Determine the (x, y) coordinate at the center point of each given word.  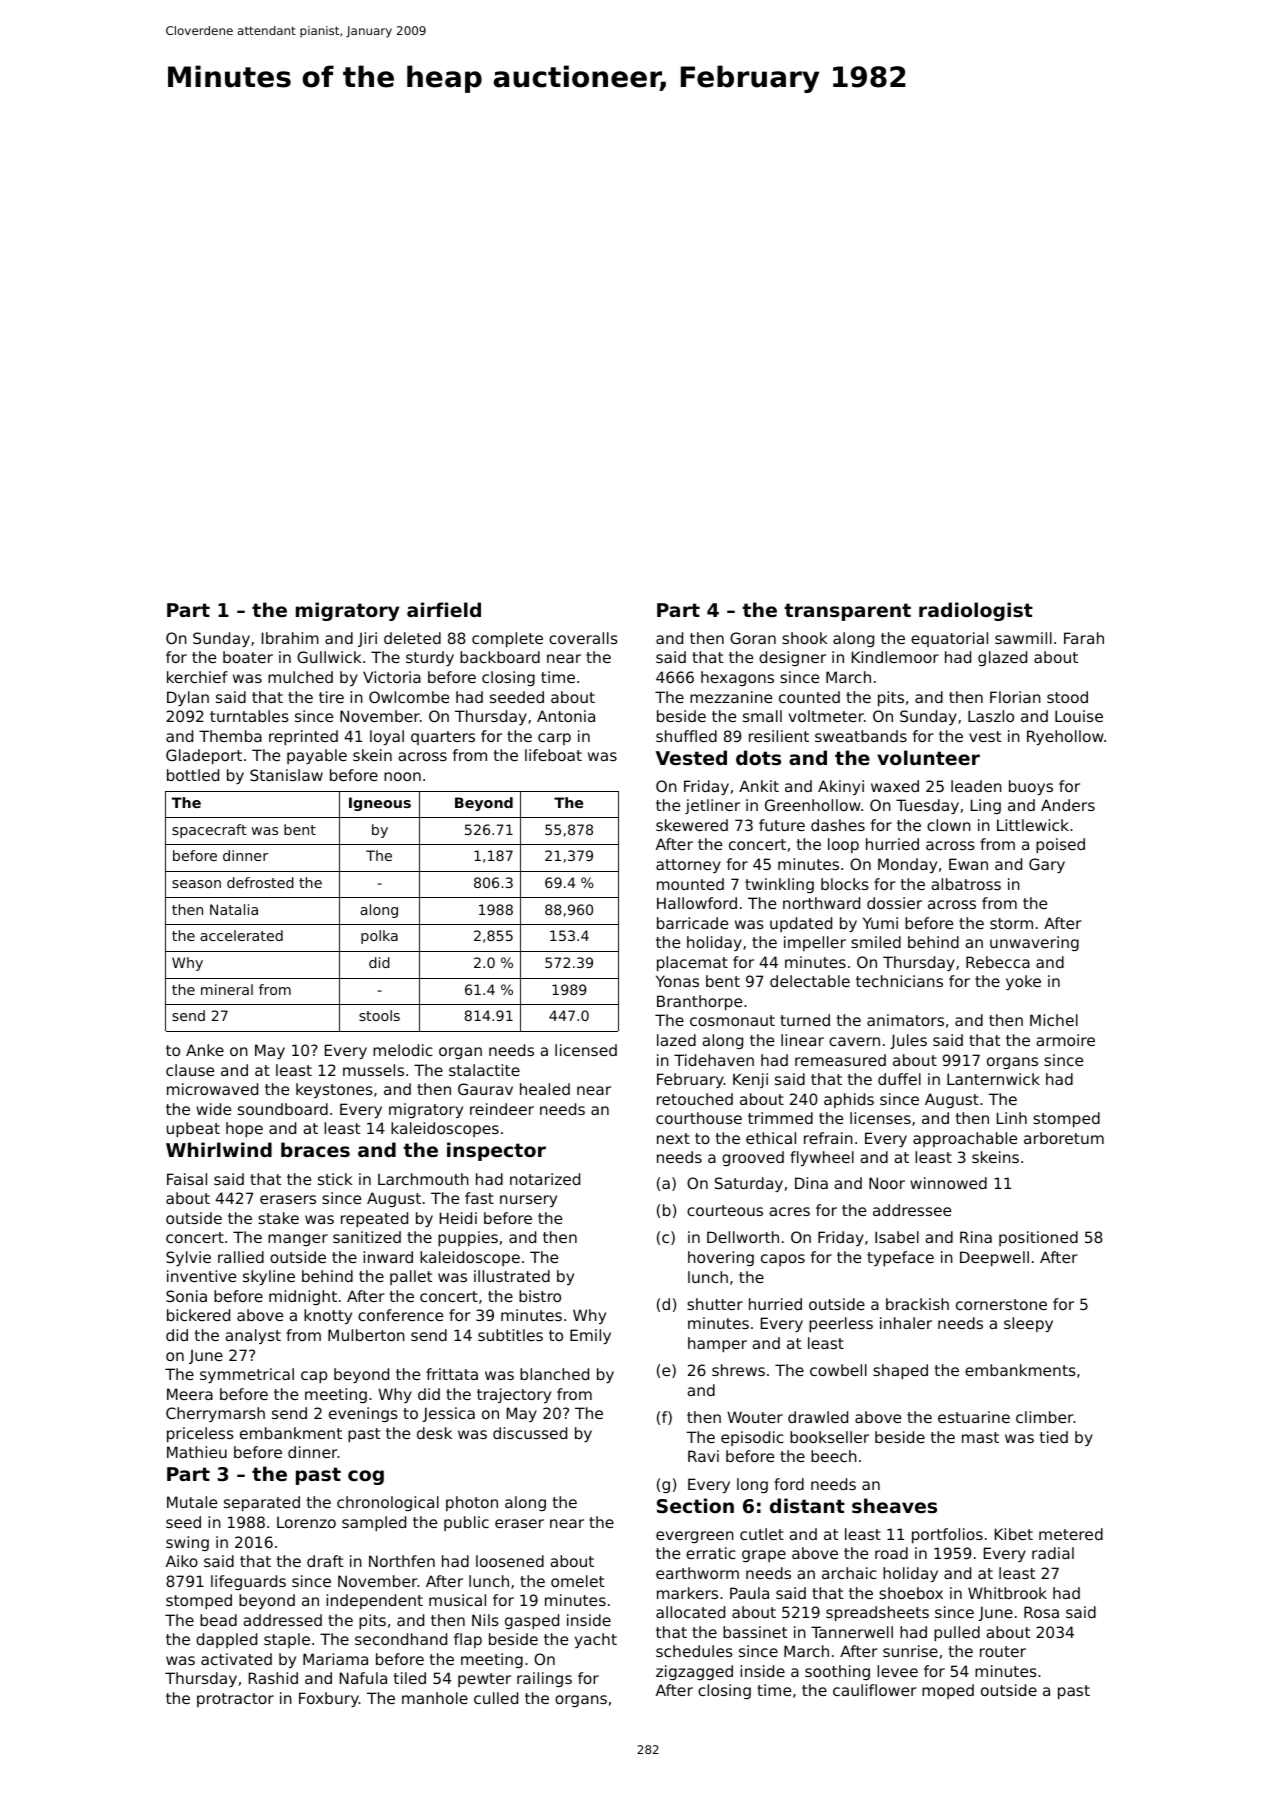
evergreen (695, 1537)
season (196, 884)
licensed (586, 1050)
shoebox (911, 1593)
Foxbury (329, 1699)
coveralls (583, 638)
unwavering (1034, 943)
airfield (444, 609)
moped (948, 1691)
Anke (205, 1050)
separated (262, 1503)
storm (1011, 923)
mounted (690, 884)
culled (496, 1698)
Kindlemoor (895, 657)
